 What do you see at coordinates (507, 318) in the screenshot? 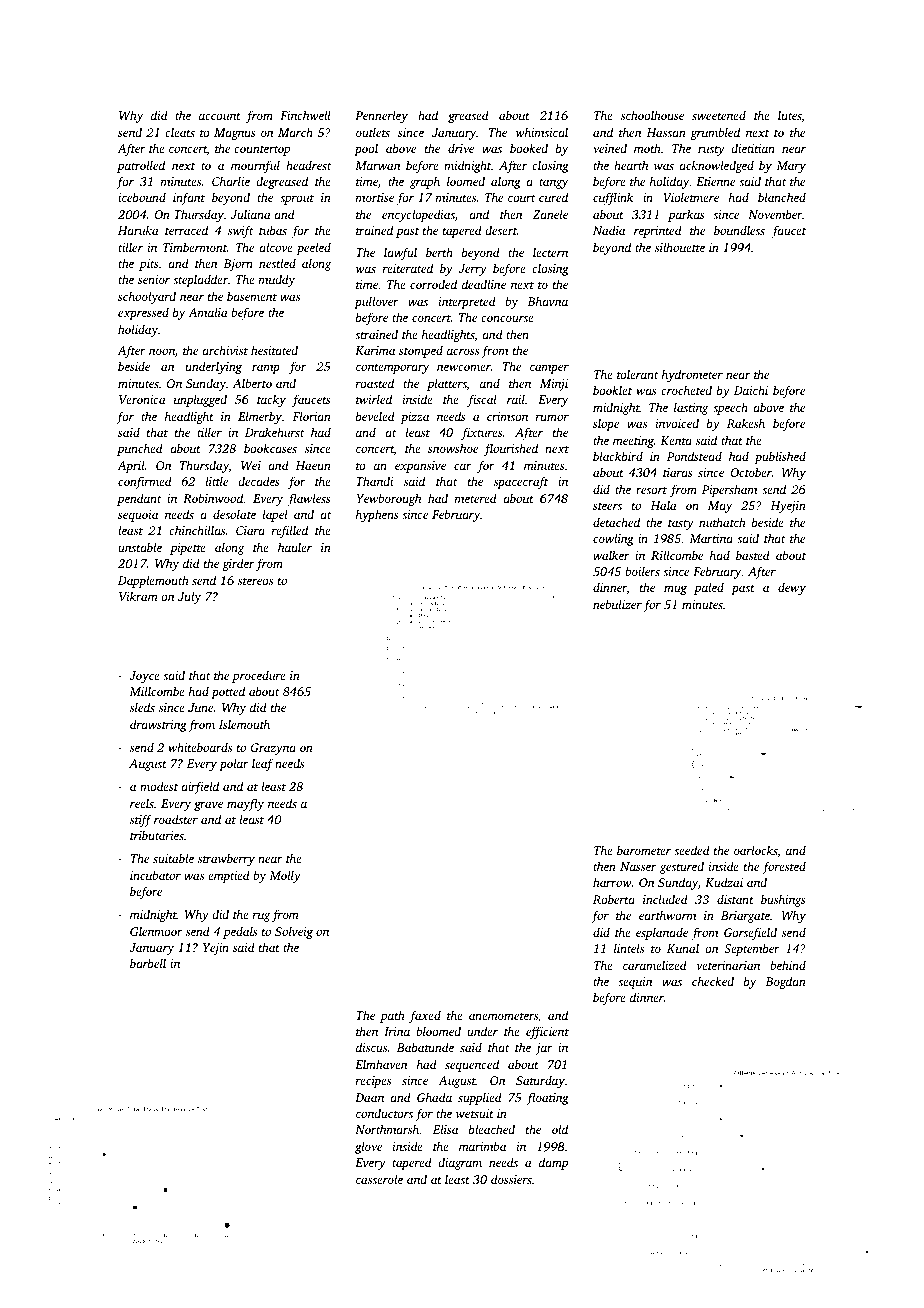
I see `concourse` at bounding box center [507, 318].
